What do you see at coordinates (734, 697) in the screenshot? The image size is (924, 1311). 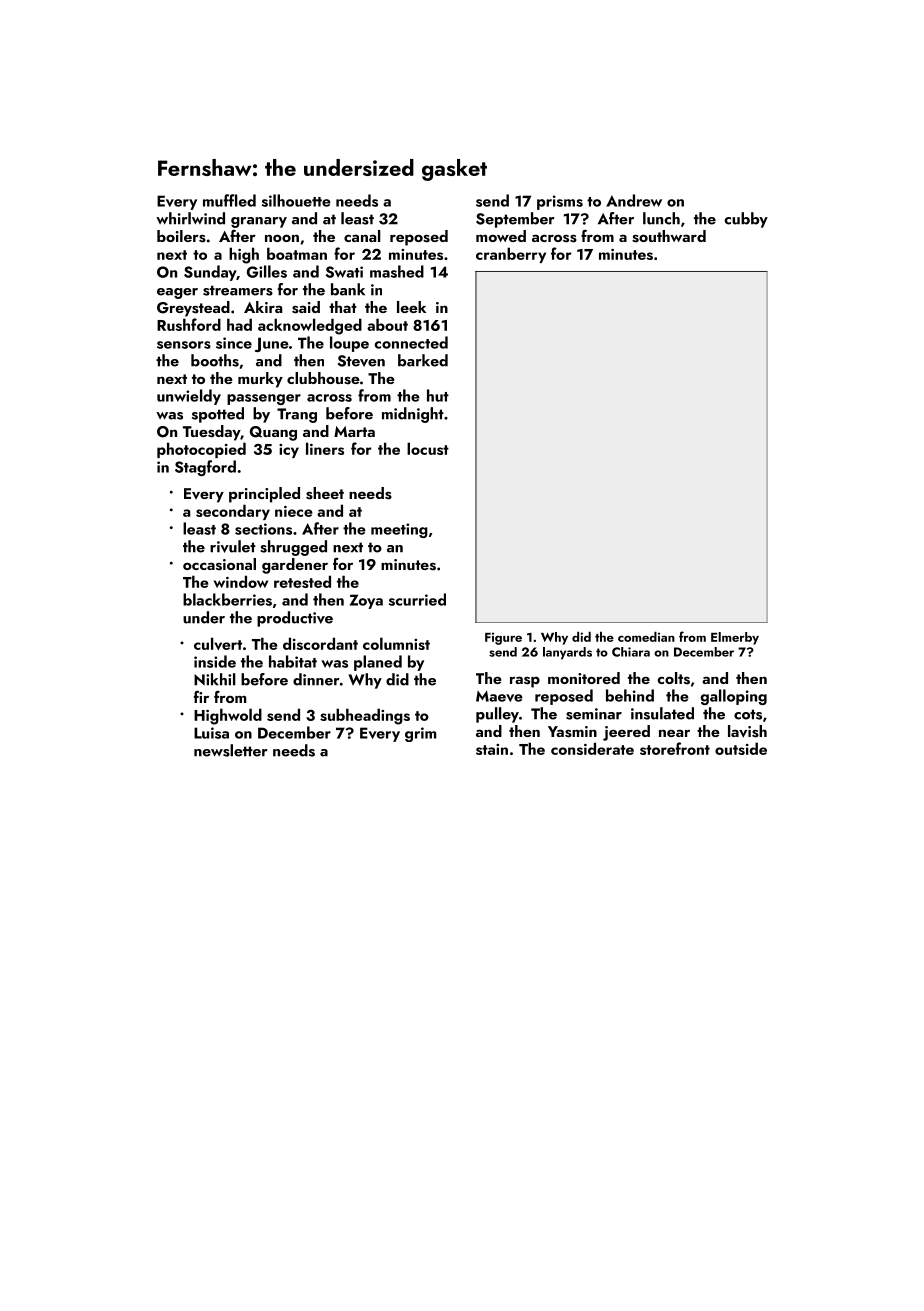 I see `galloping` at bounding box center [734, 697].
